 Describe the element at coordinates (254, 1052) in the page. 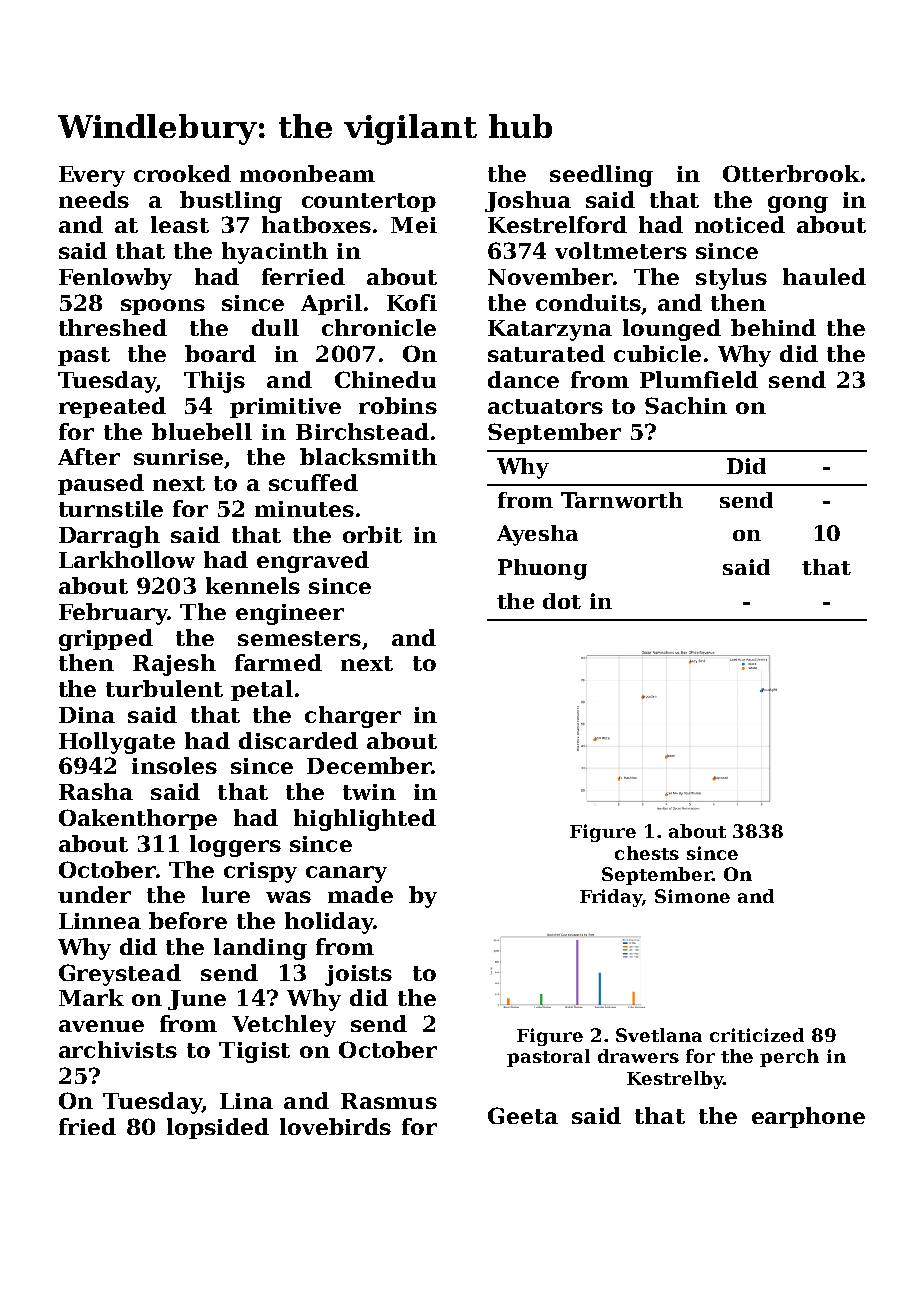

I see `Tigist` at that location.
